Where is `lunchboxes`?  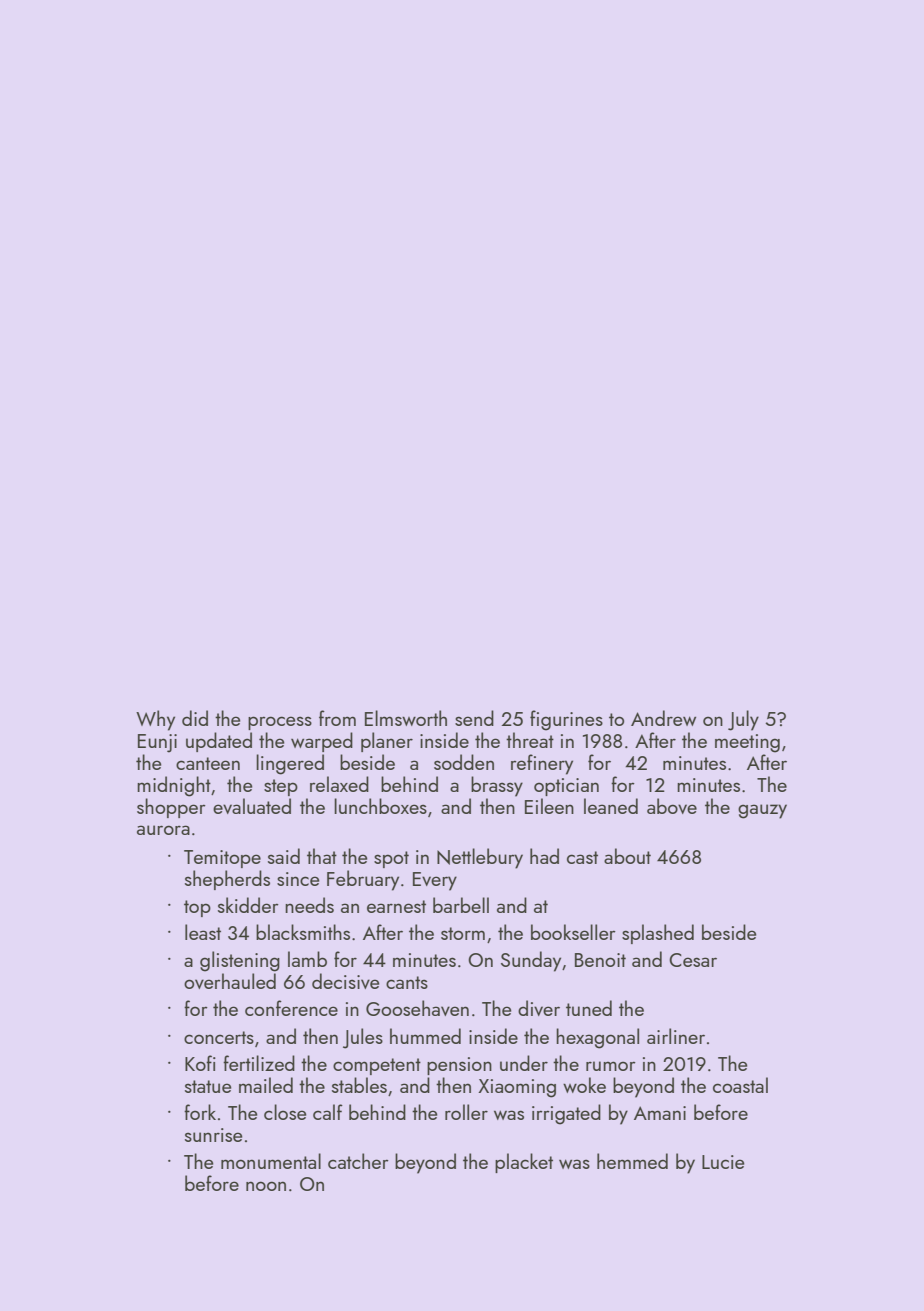 lunchboxes is located at coordinates (380, 806).
